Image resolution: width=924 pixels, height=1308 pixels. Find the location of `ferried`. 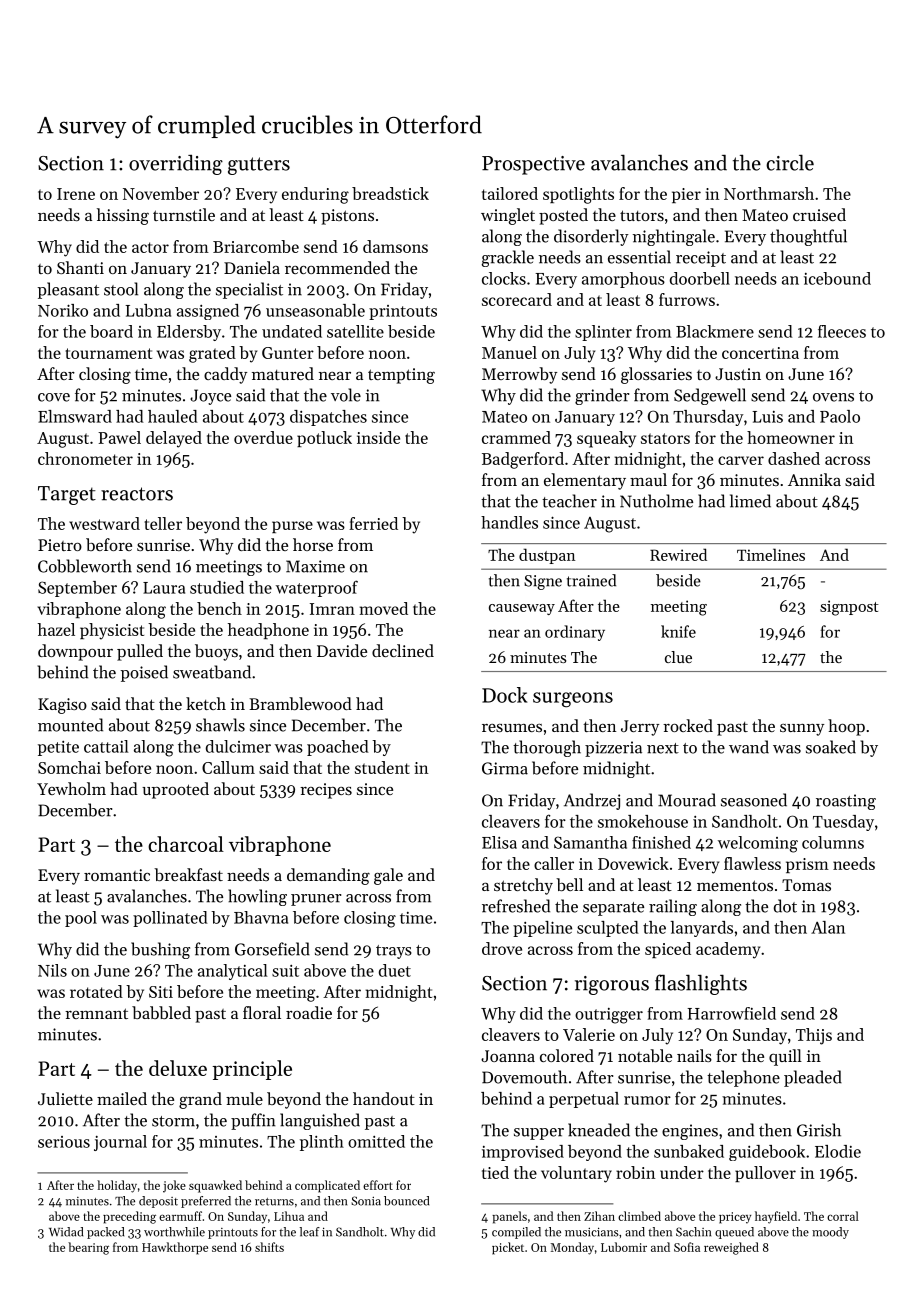

ferried is located at coordinates (373, 523).
